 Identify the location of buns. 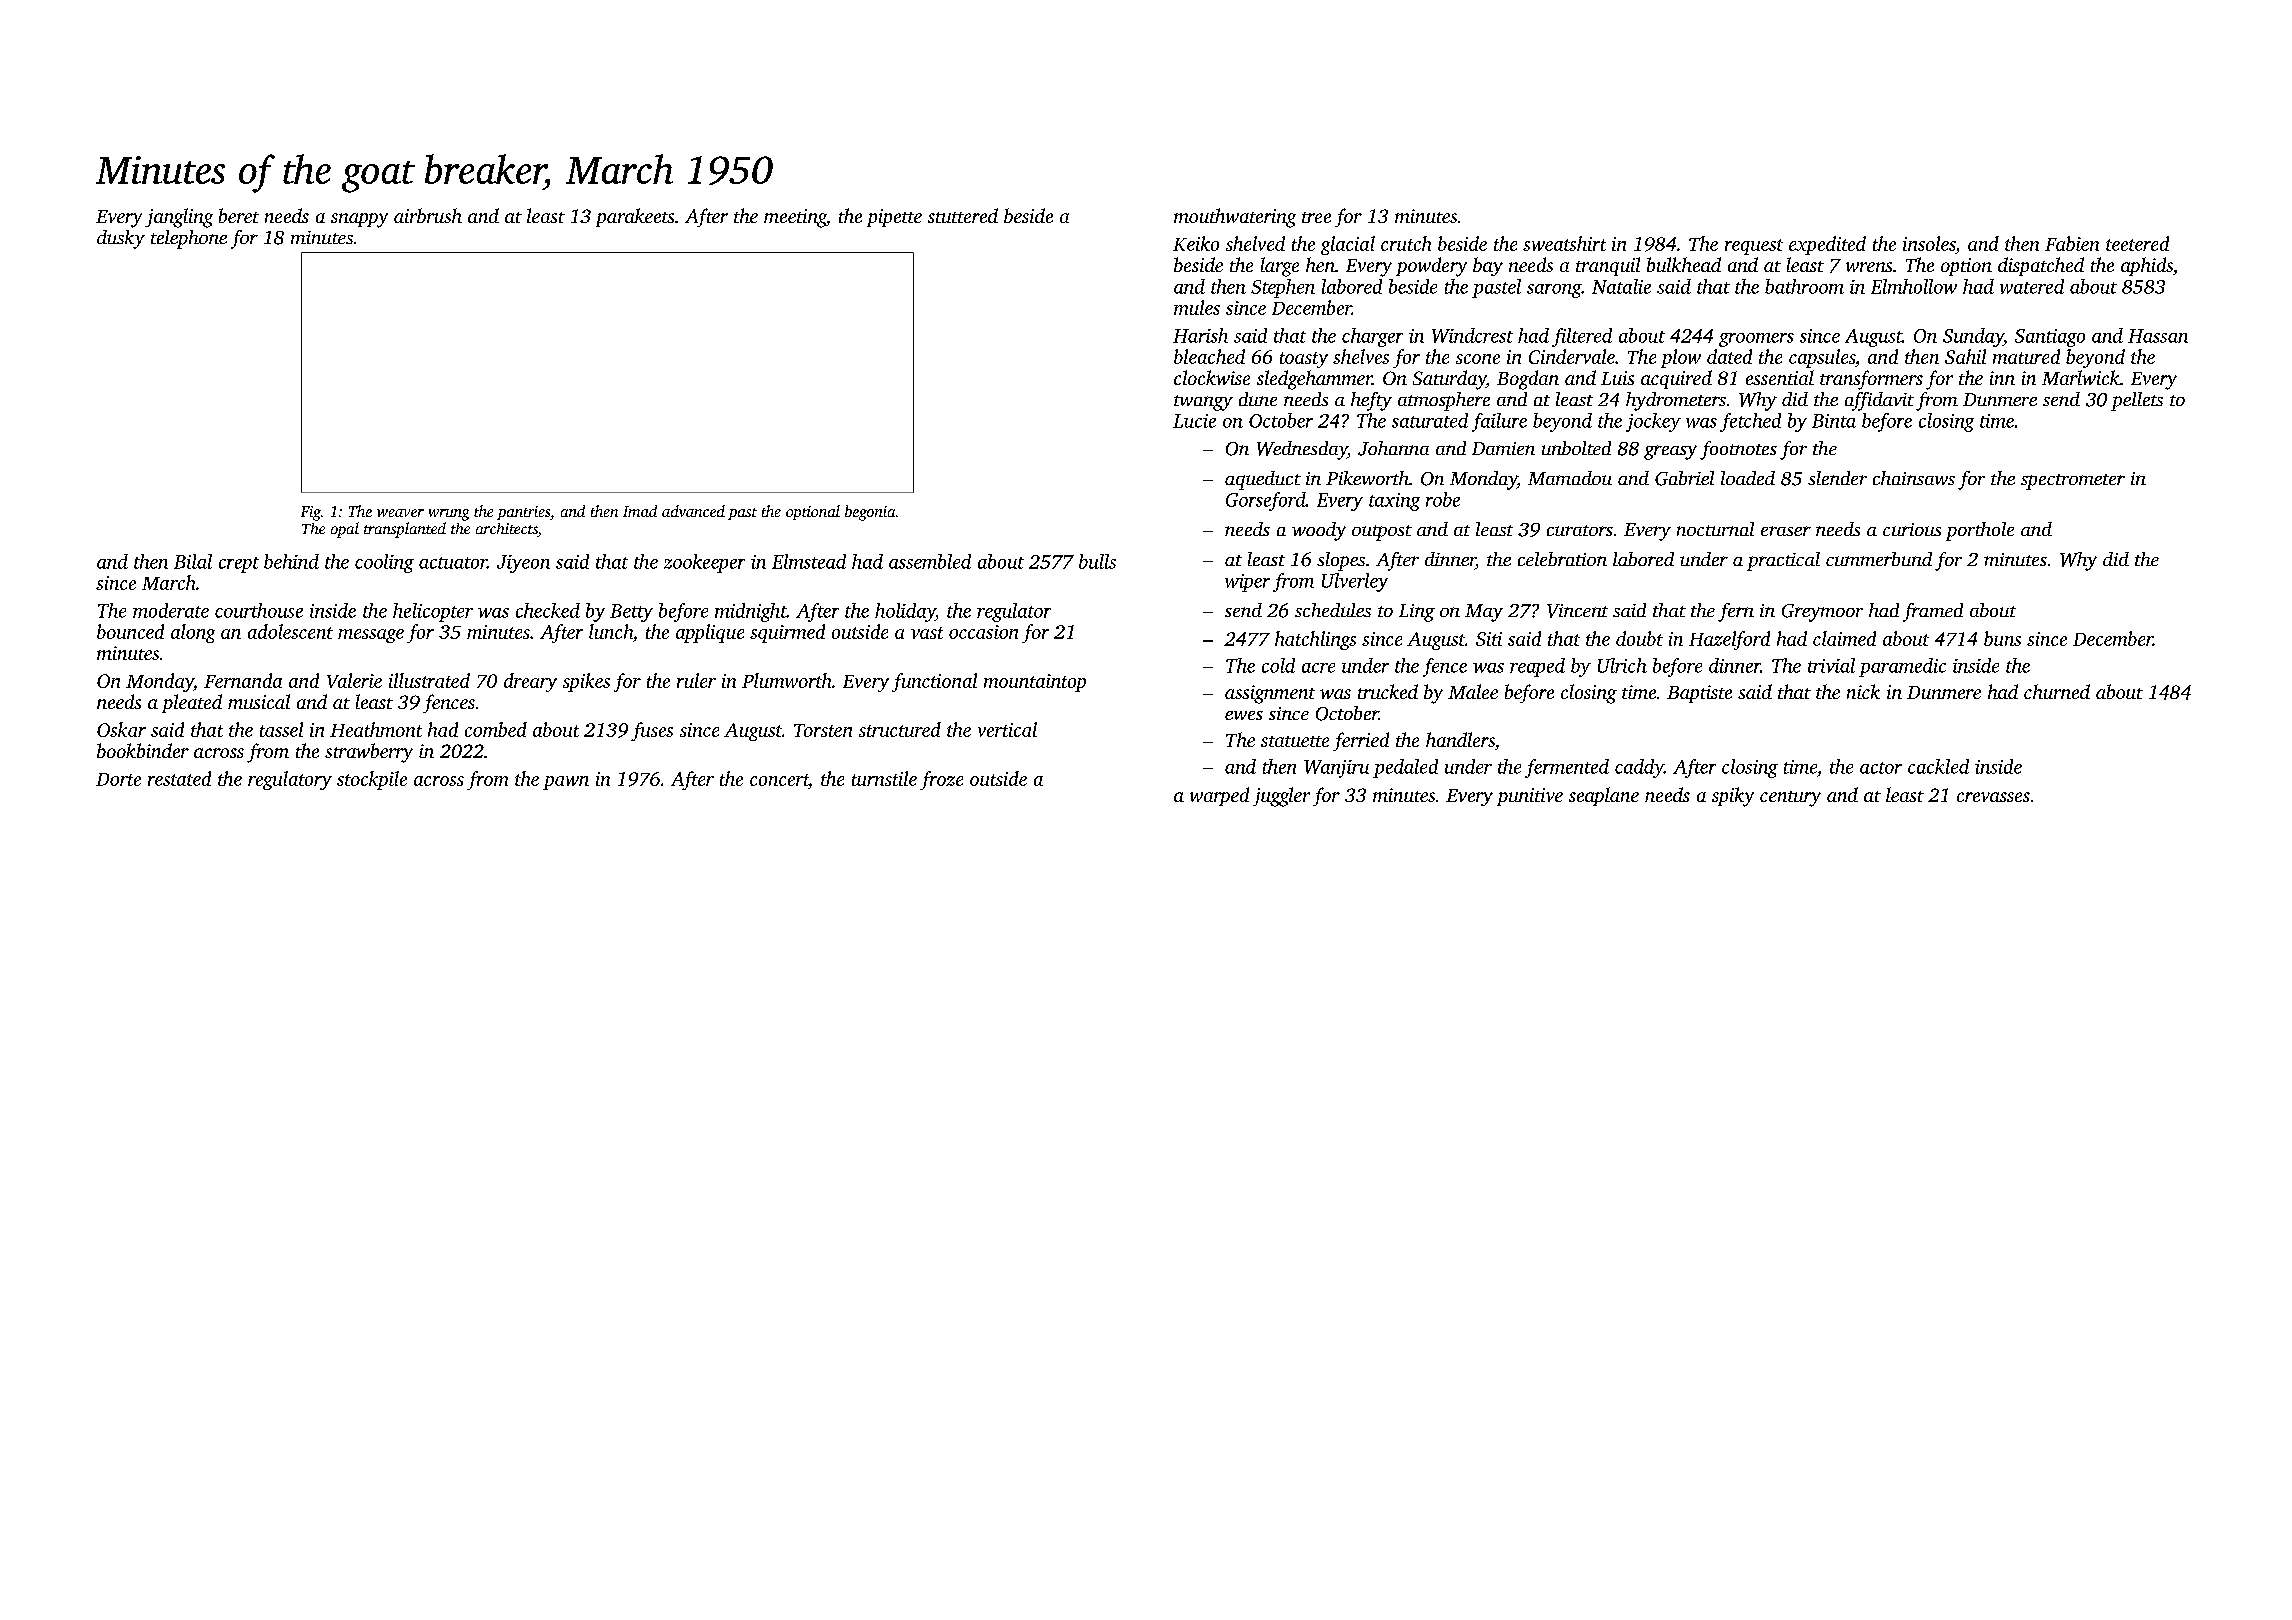
(2002, 638).
